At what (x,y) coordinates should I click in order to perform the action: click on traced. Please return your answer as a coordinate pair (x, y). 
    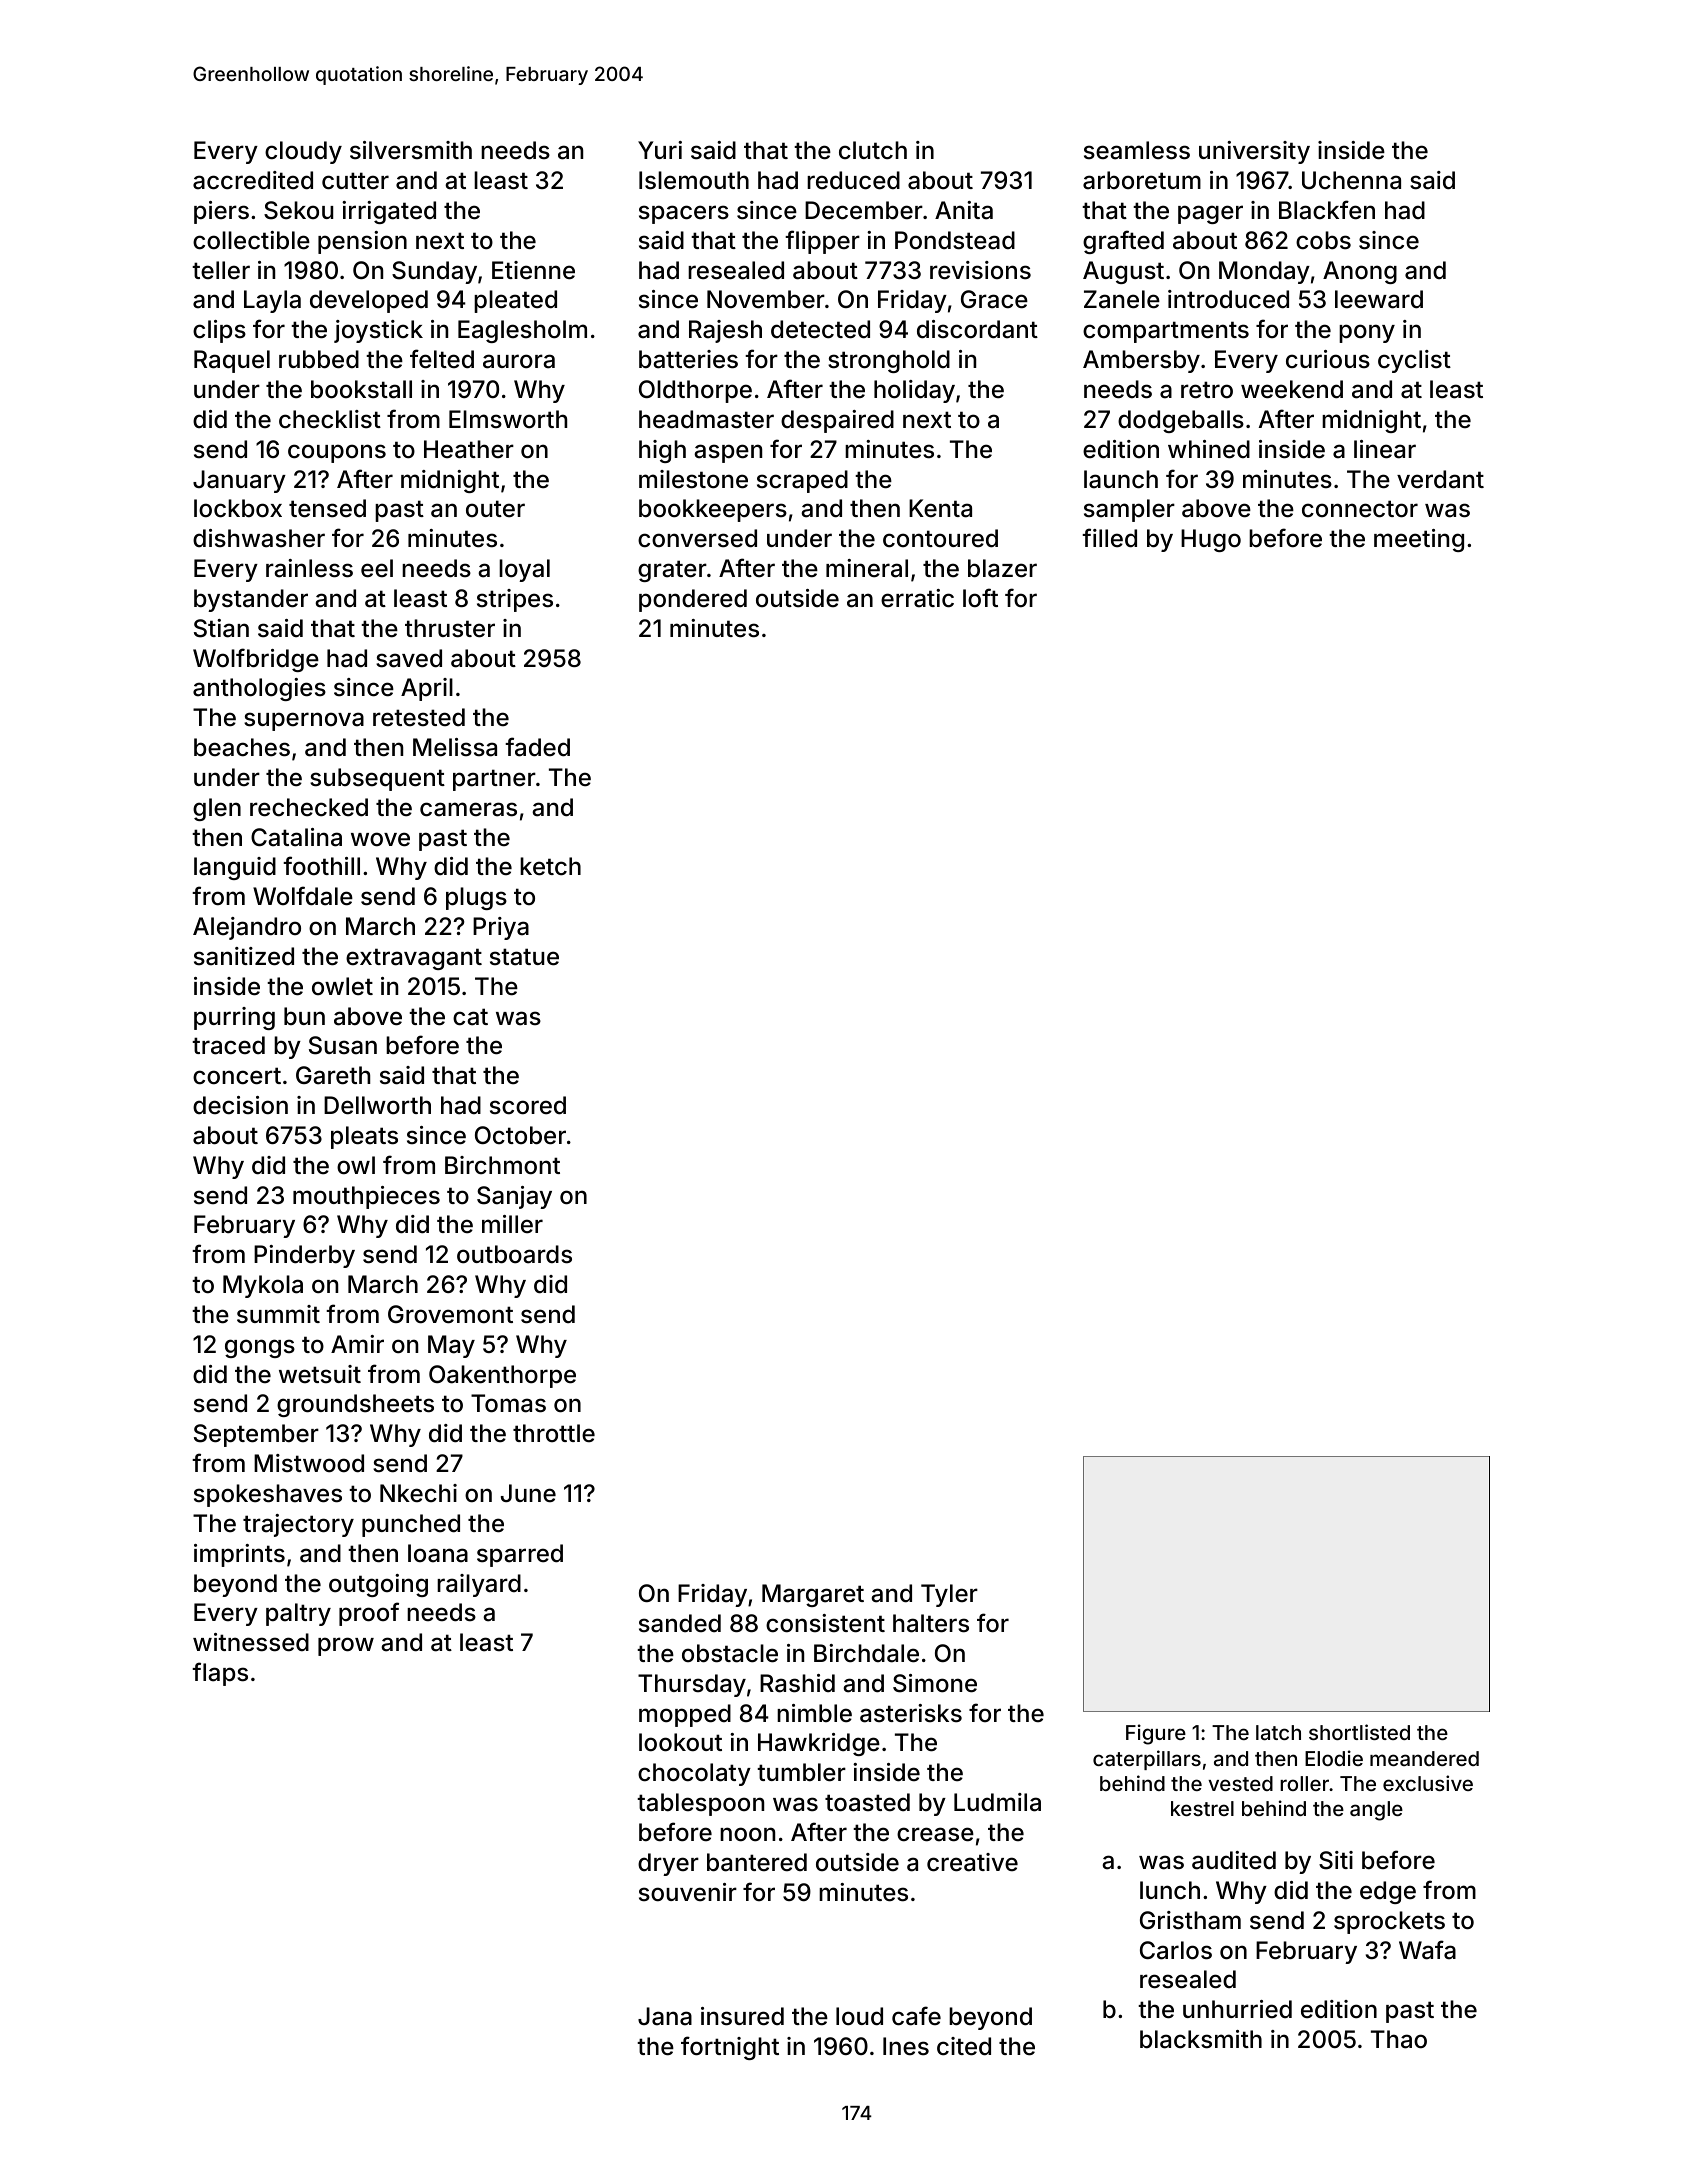
    Looking at the image, I should click on (228, 1045).
